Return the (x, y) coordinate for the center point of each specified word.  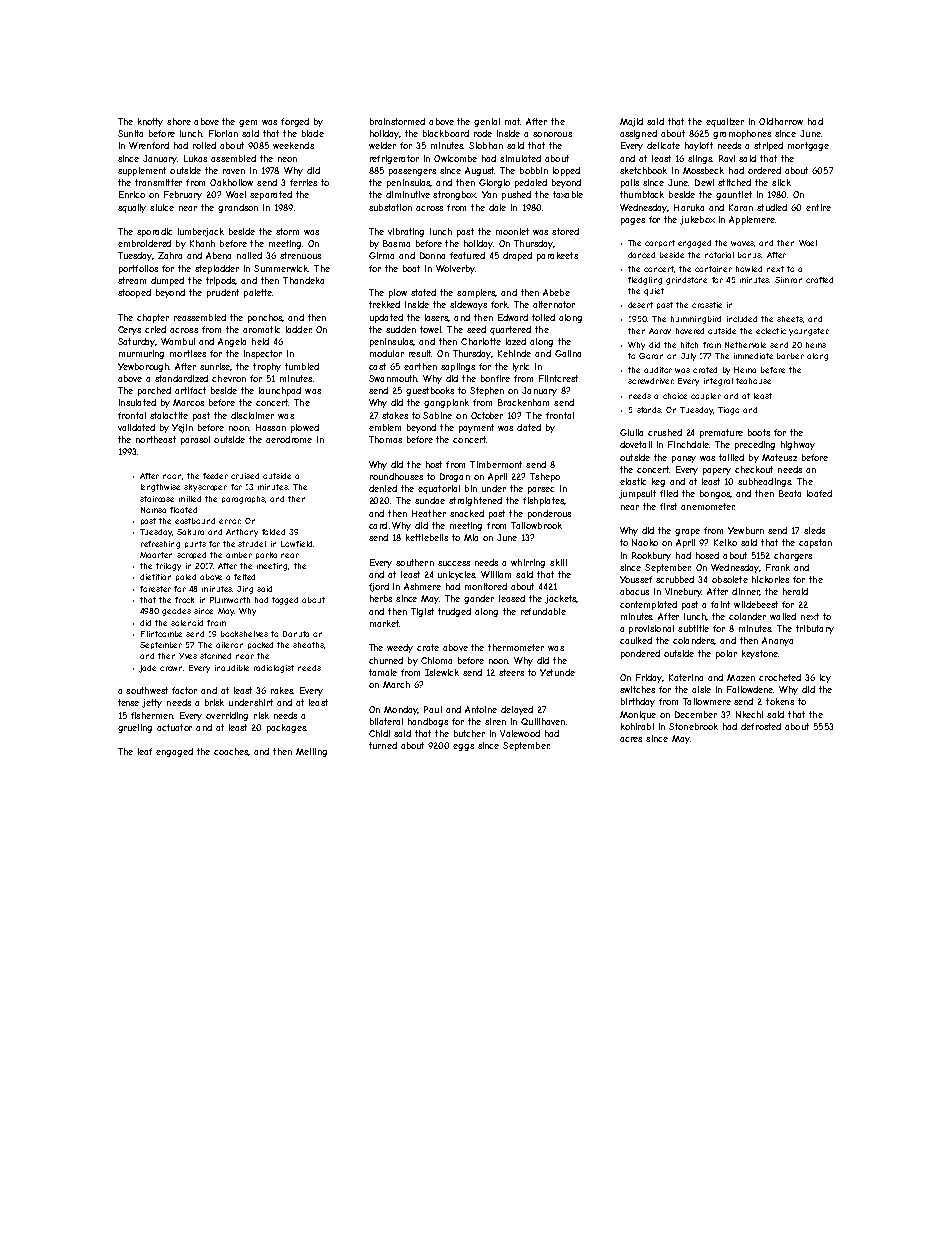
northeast (156, 439)
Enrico (132, 194)
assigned (638, 134)
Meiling (311, 752)
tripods (221, 281)
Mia (471, 537)
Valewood (520, 733)
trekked (384, 304)
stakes (395, 415)
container (713, 269)
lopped (566, 171)
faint (720, 604)
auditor (658, 370)
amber (239, 555)
